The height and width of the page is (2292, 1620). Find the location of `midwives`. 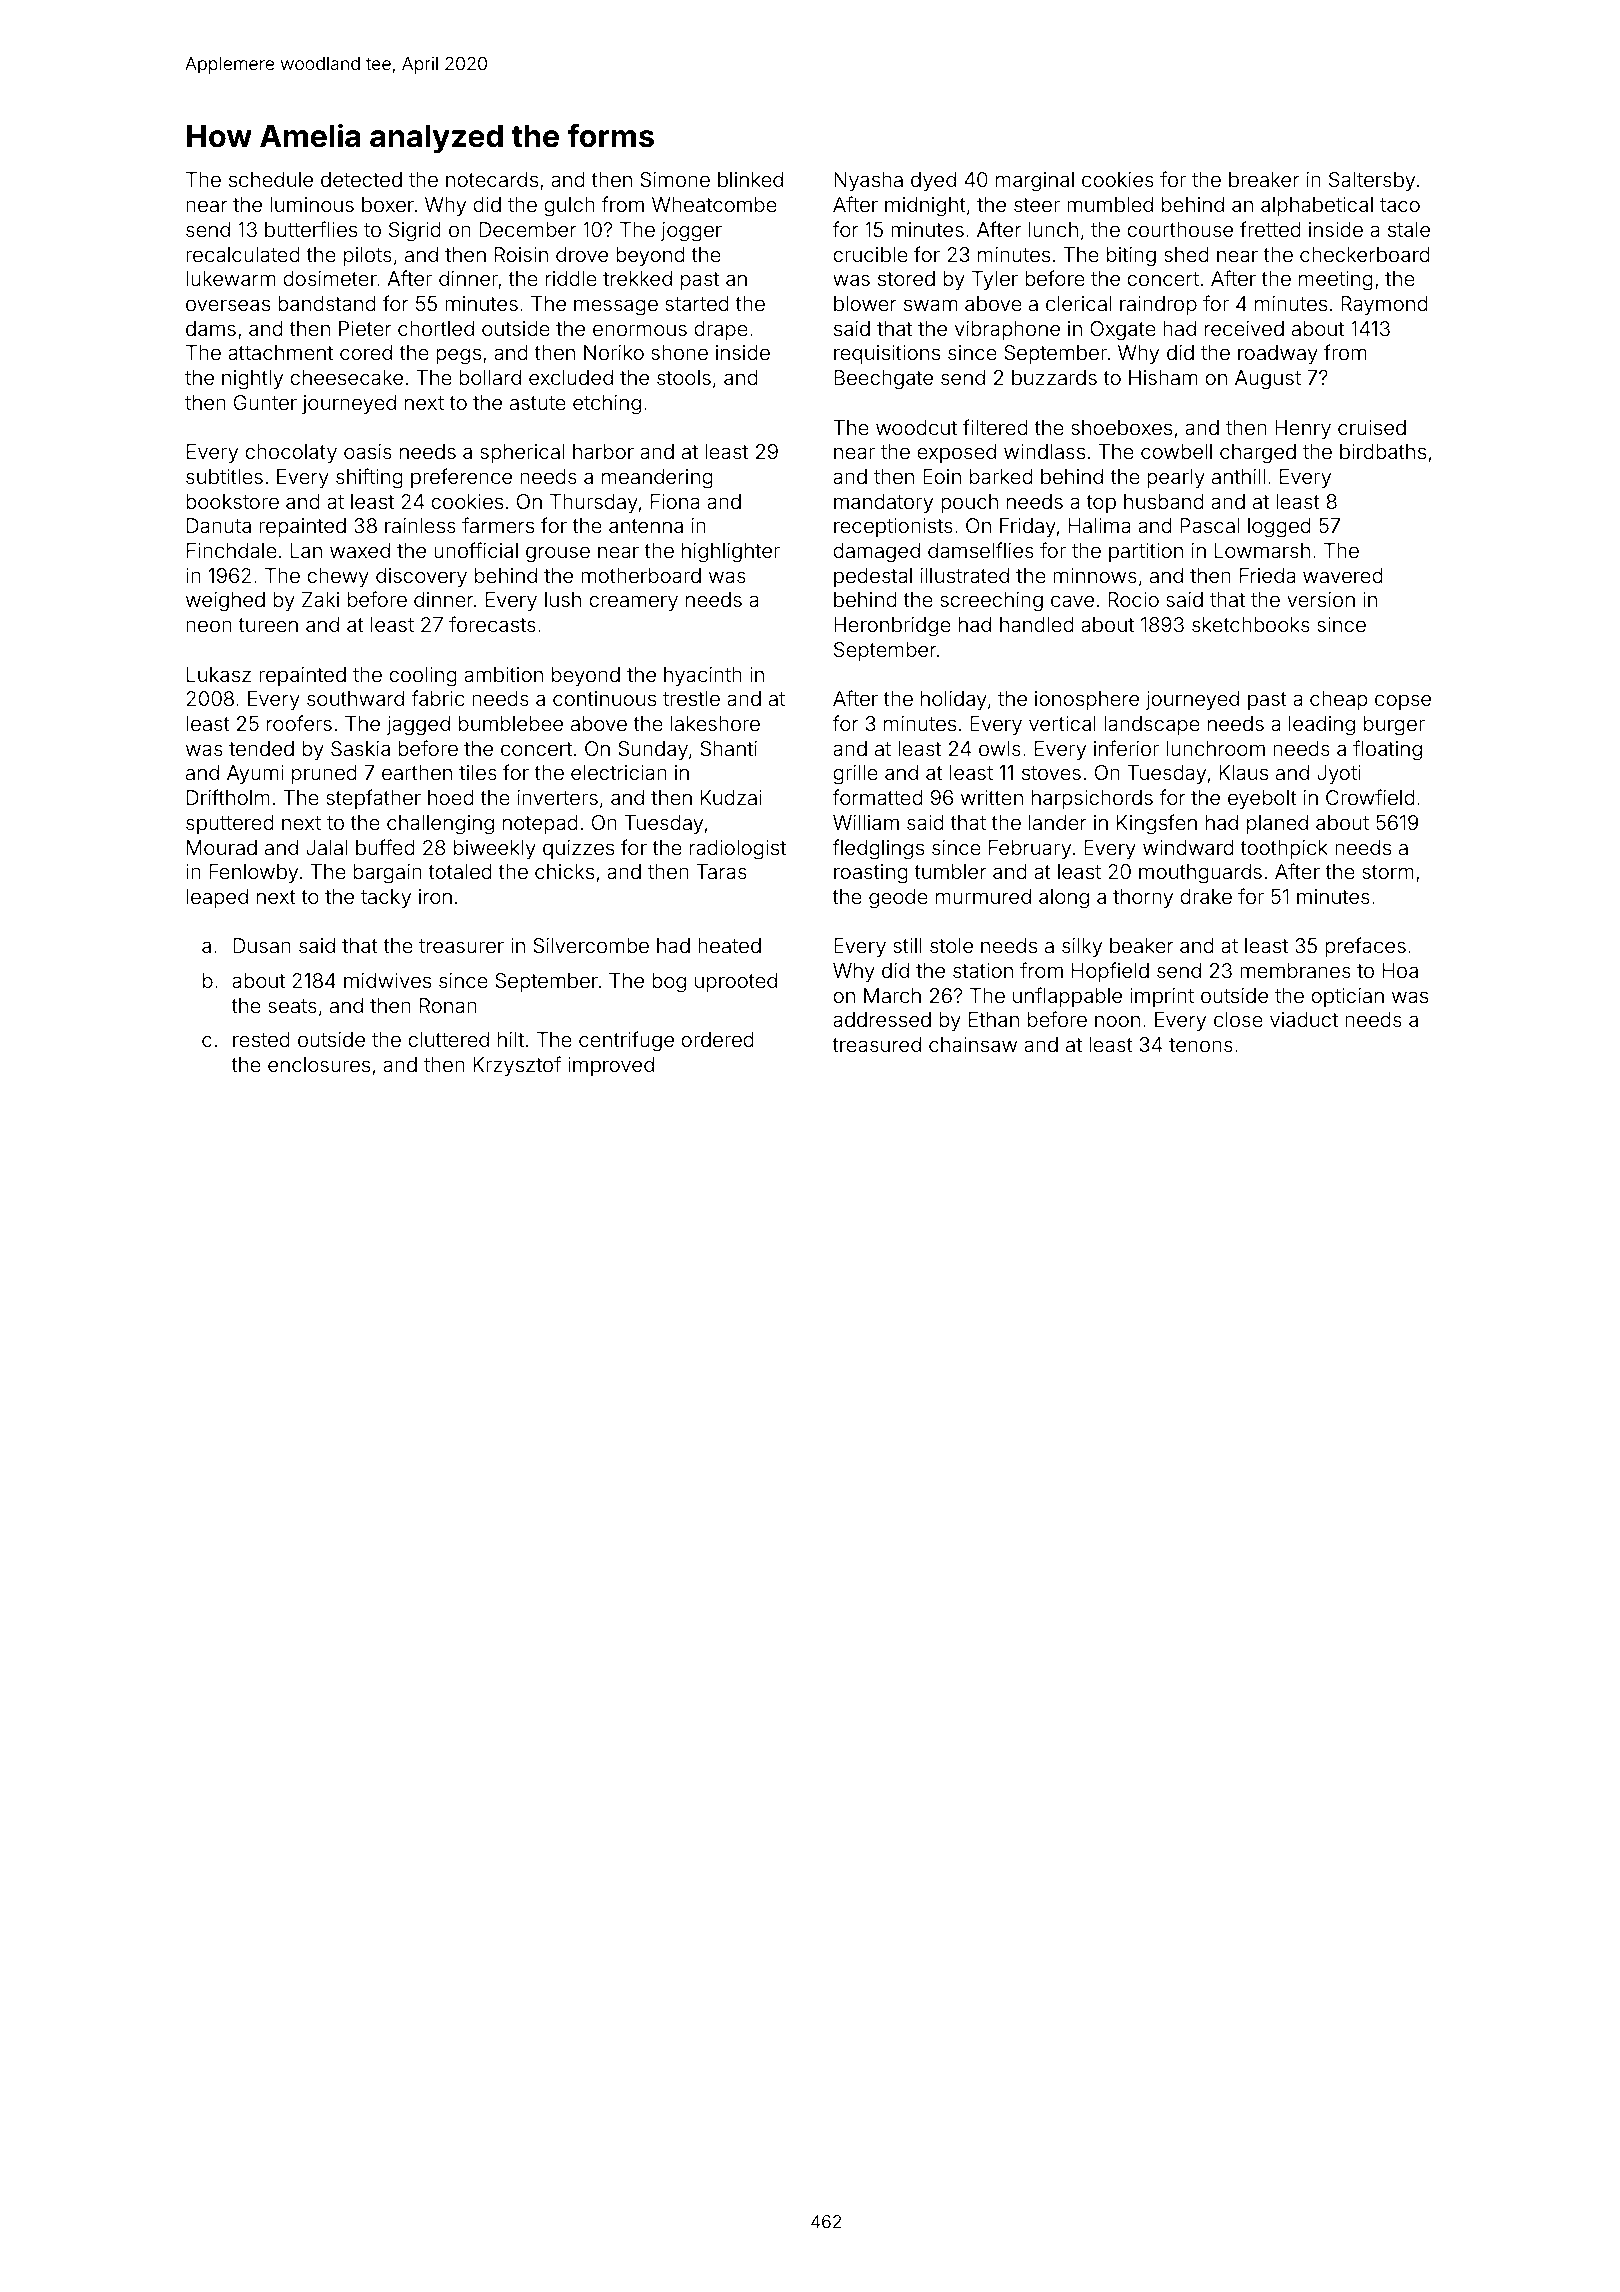

midwives is located at coordinates (387, 980).
